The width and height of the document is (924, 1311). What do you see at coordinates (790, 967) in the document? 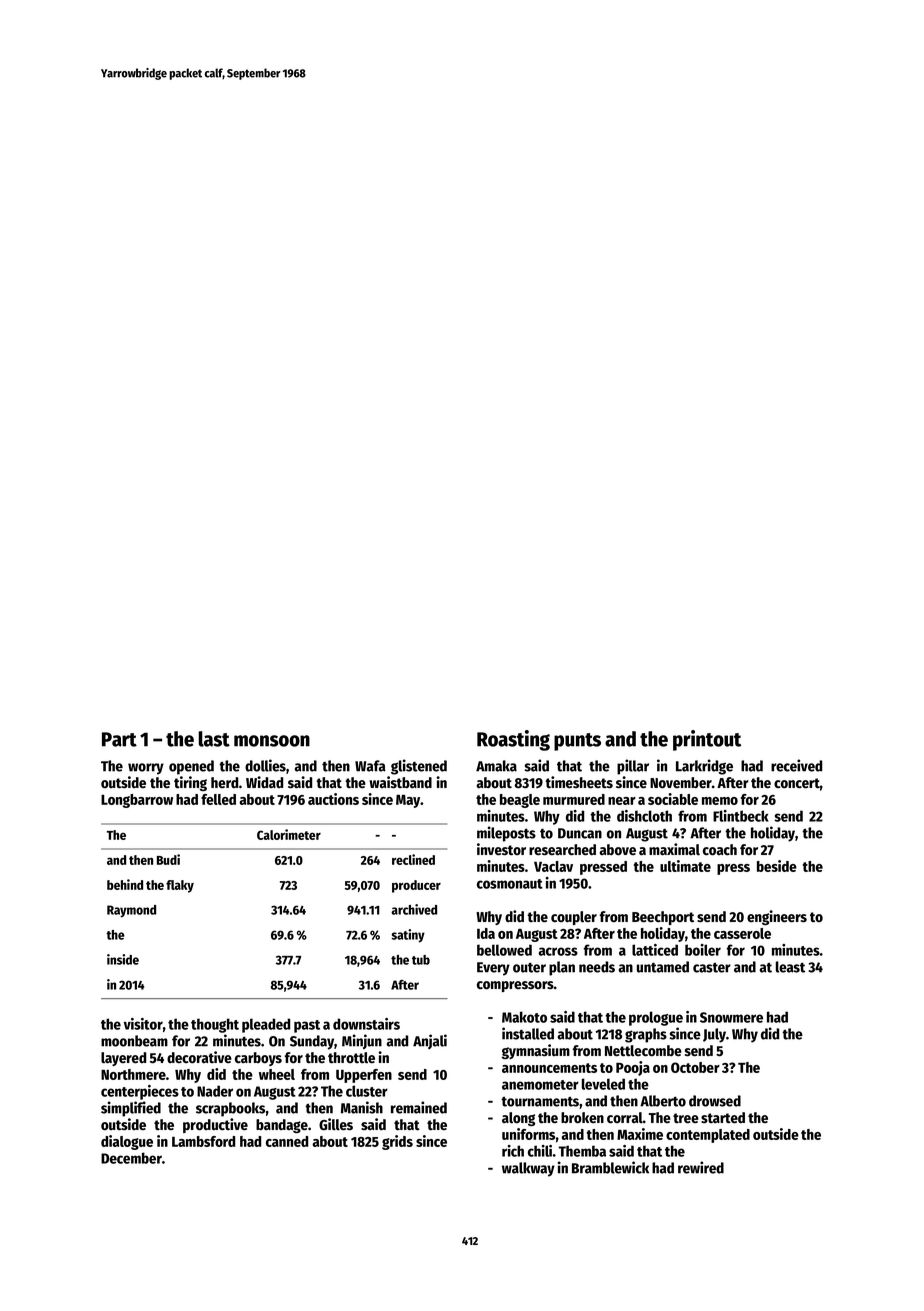
I see `least` at bounding box center [790, 967].
